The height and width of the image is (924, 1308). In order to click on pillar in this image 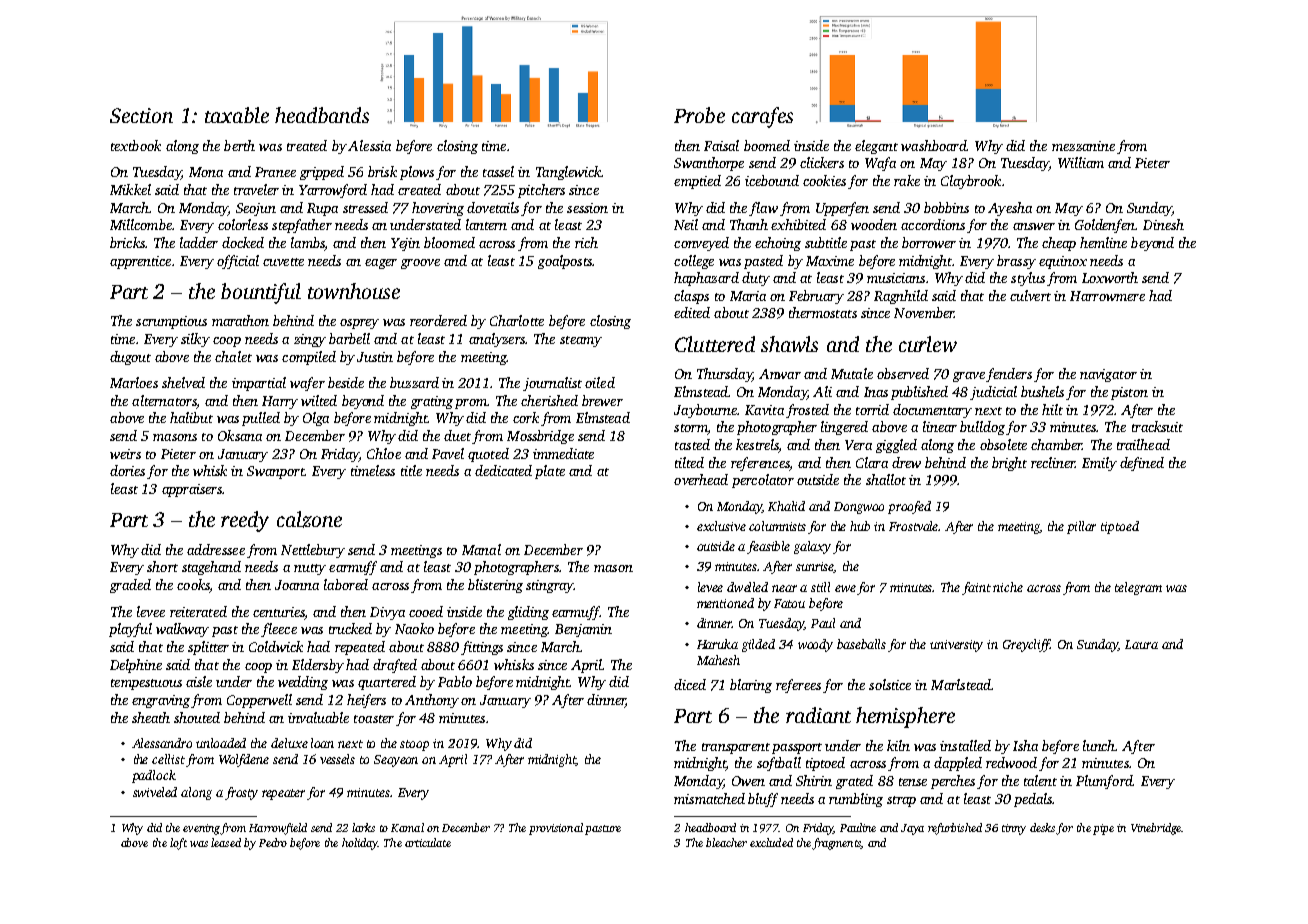, I will do `click(1081, 527)`.
